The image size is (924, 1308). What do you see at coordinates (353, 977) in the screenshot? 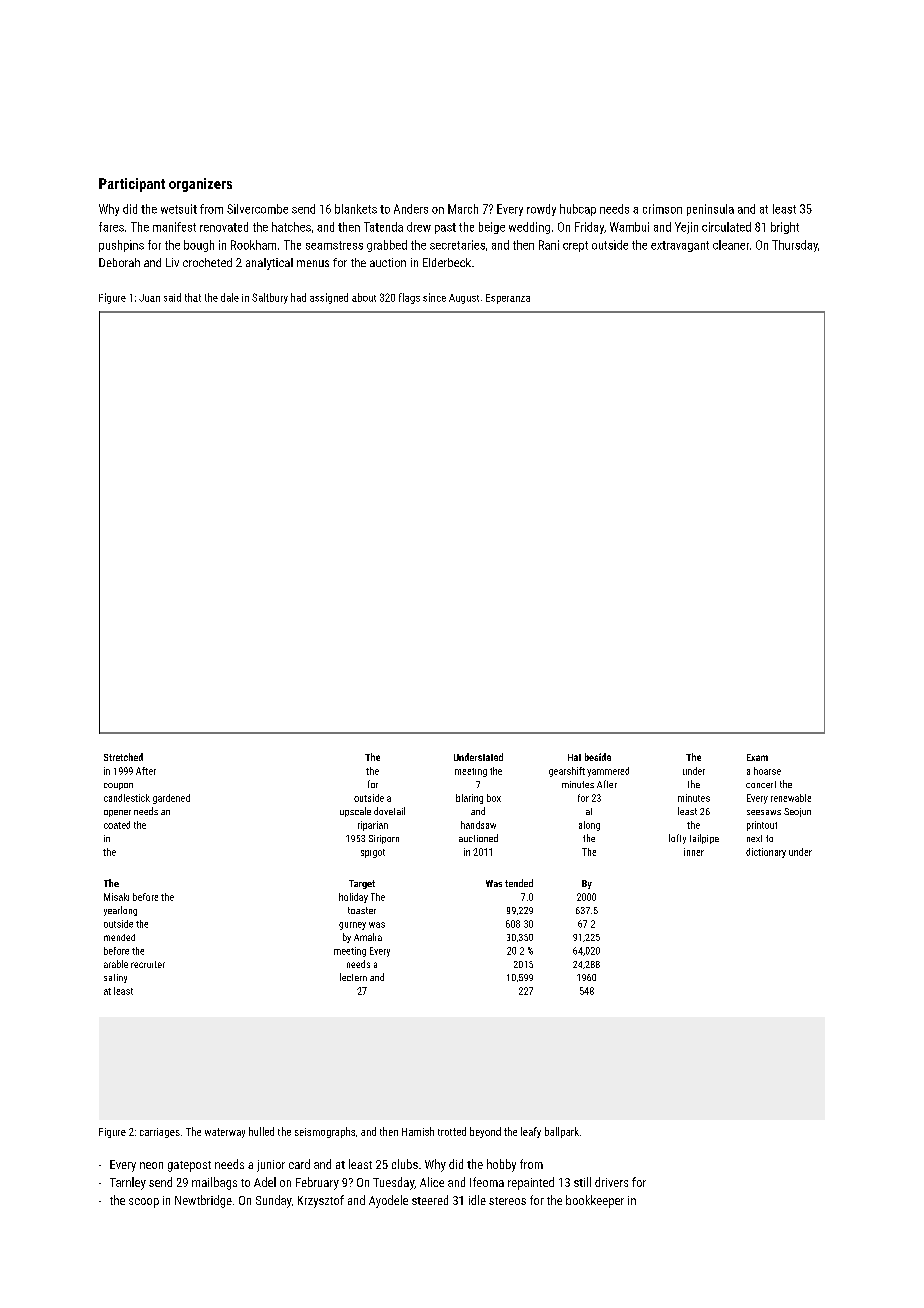
I see `lectern` at bounding box center [353, 977].
